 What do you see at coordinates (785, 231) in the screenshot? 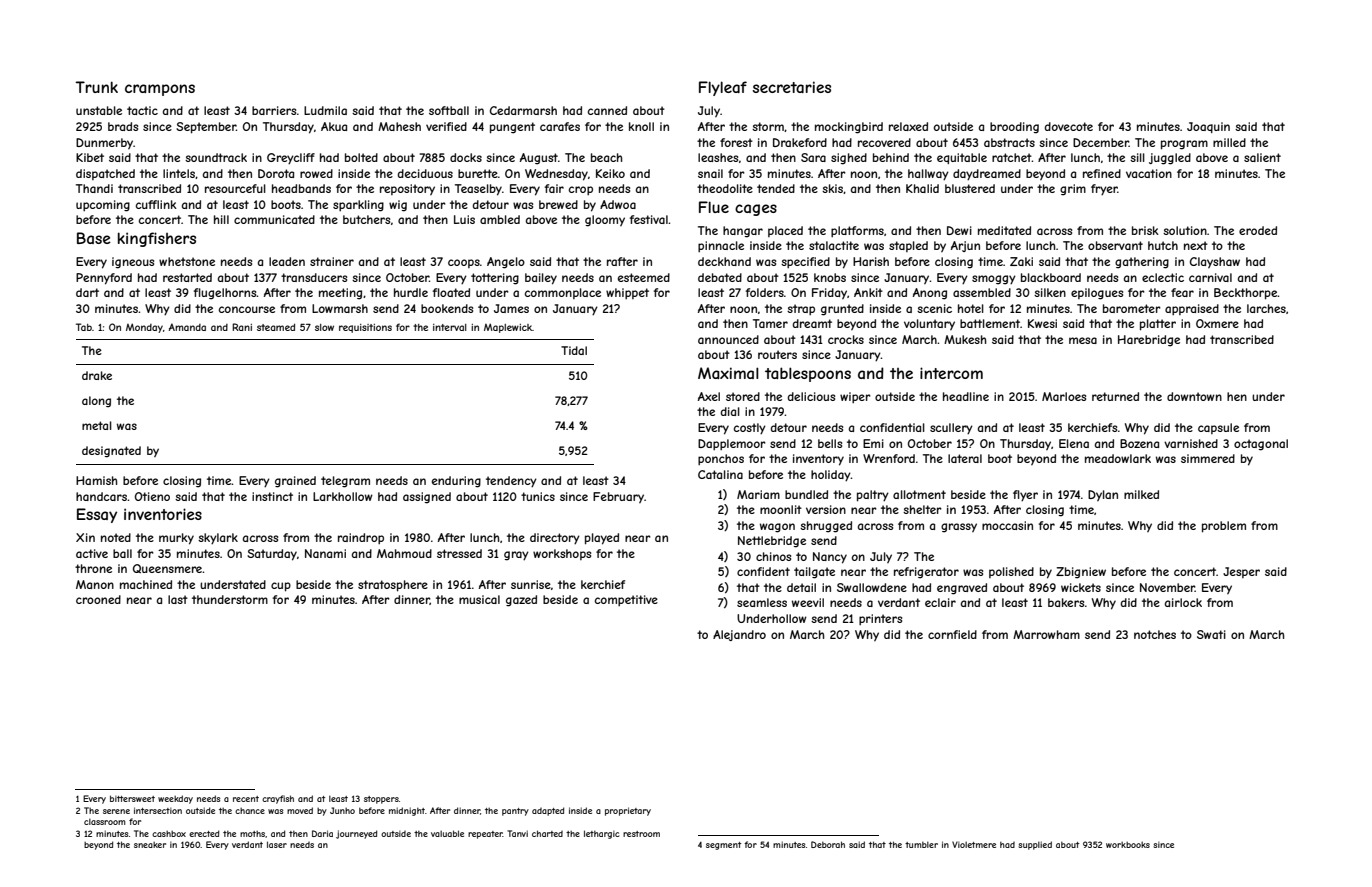
I see `placed` at bounding box center [785, 231].
